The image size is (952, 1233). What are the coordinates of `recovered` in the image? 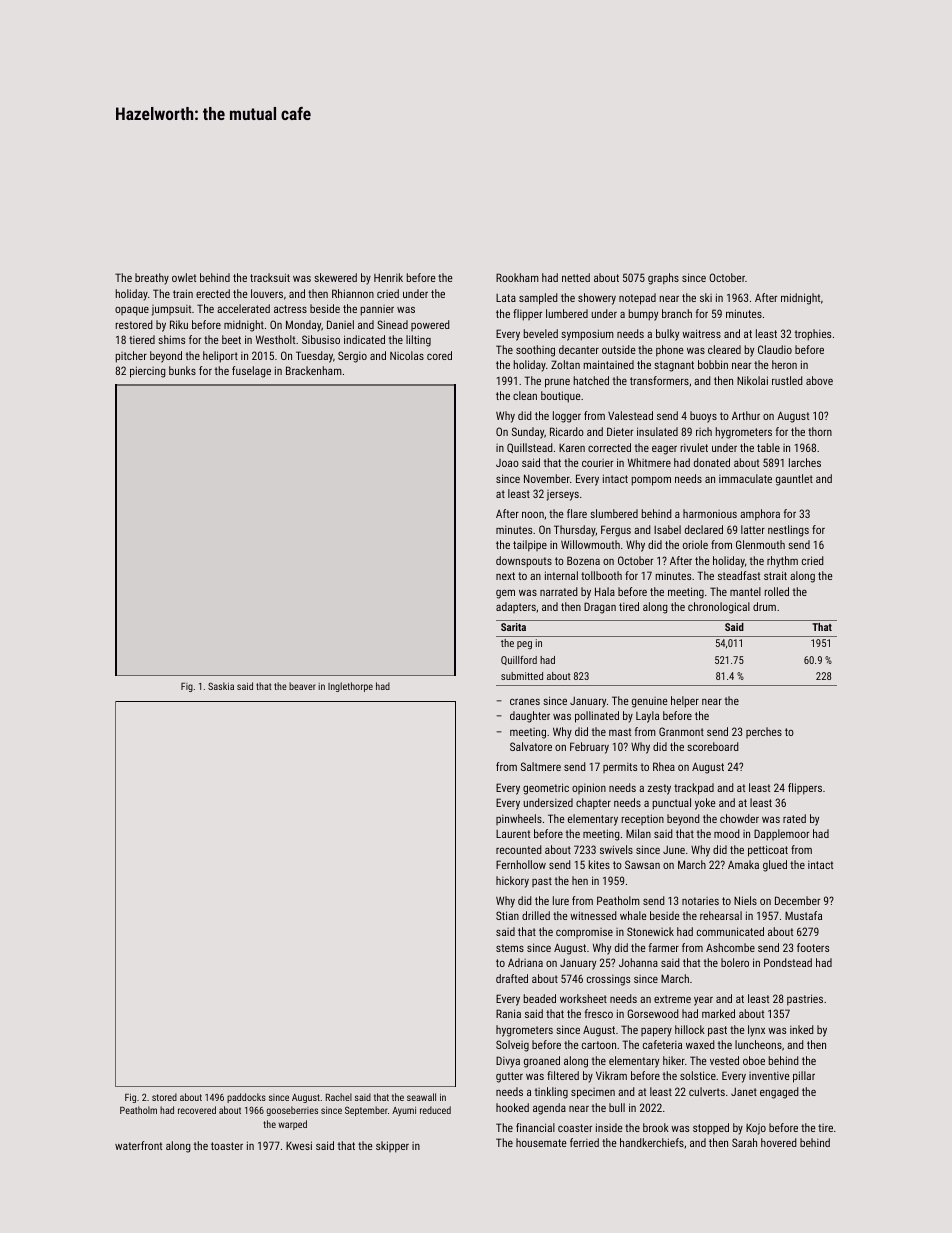 It's located at (197, 1110).
